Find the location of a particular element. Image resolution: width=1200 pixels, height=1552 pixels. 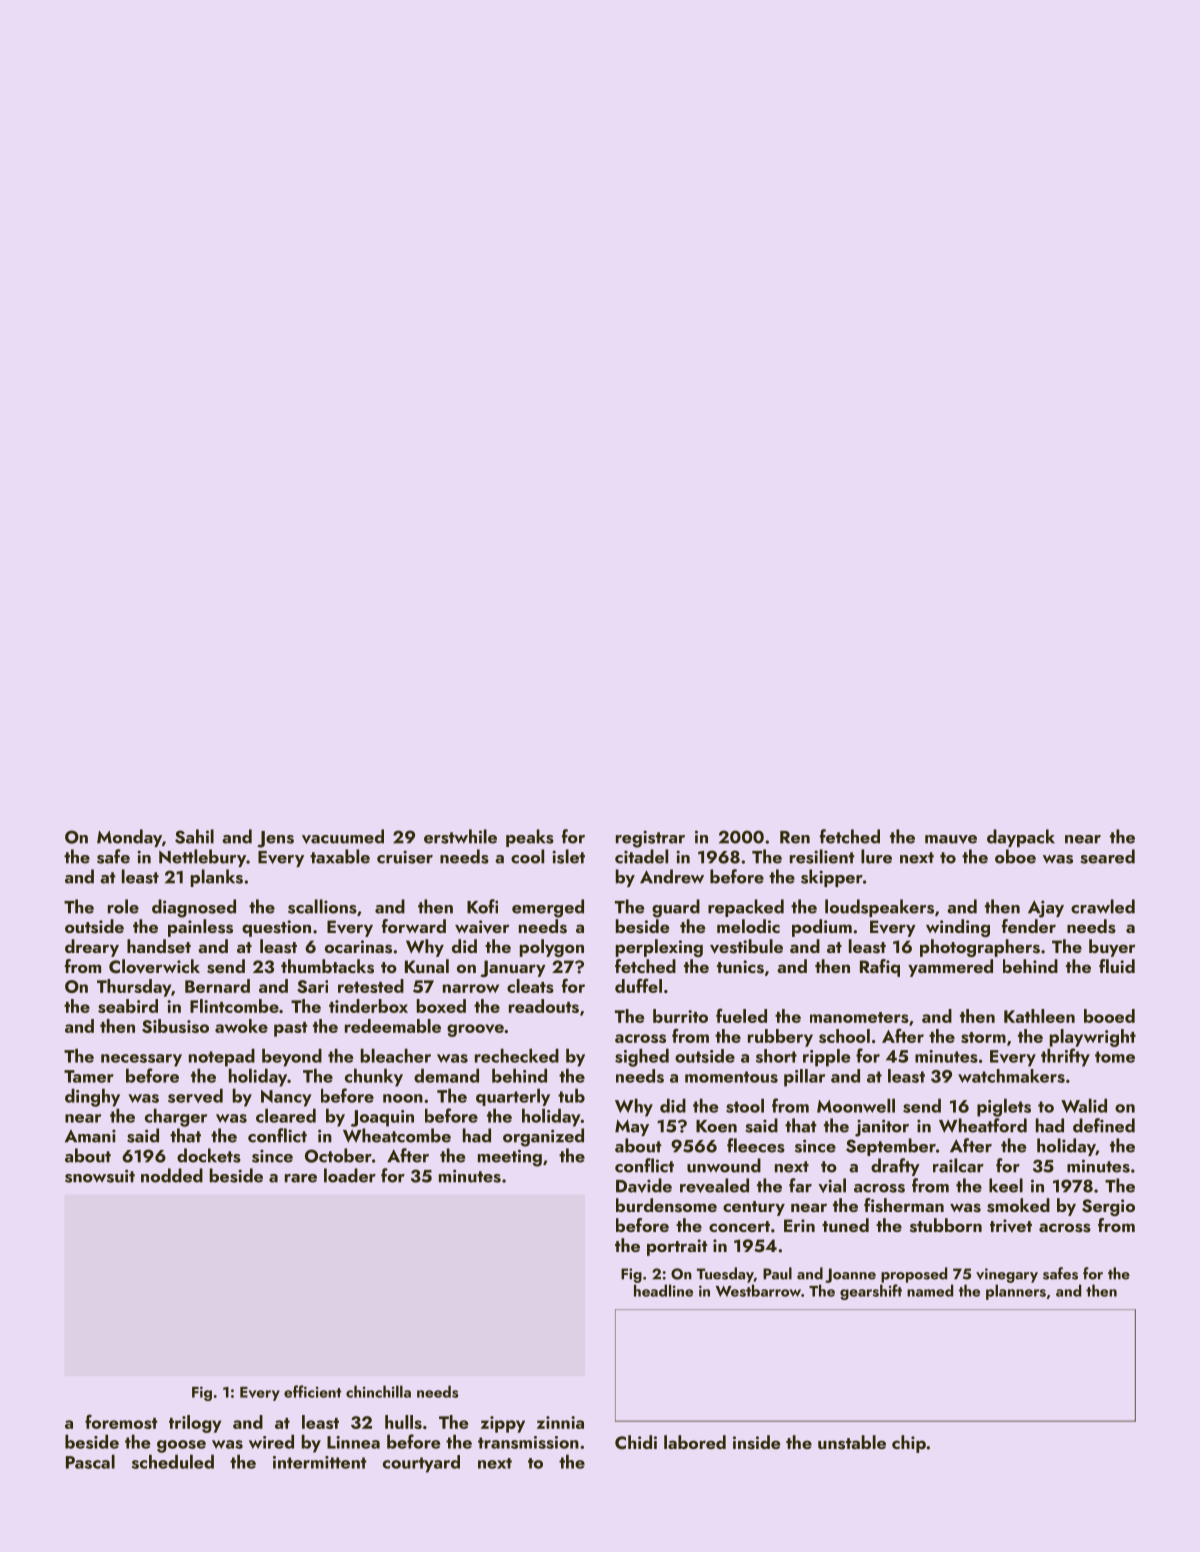

rechecked is located at coordinates (517, 1055).
